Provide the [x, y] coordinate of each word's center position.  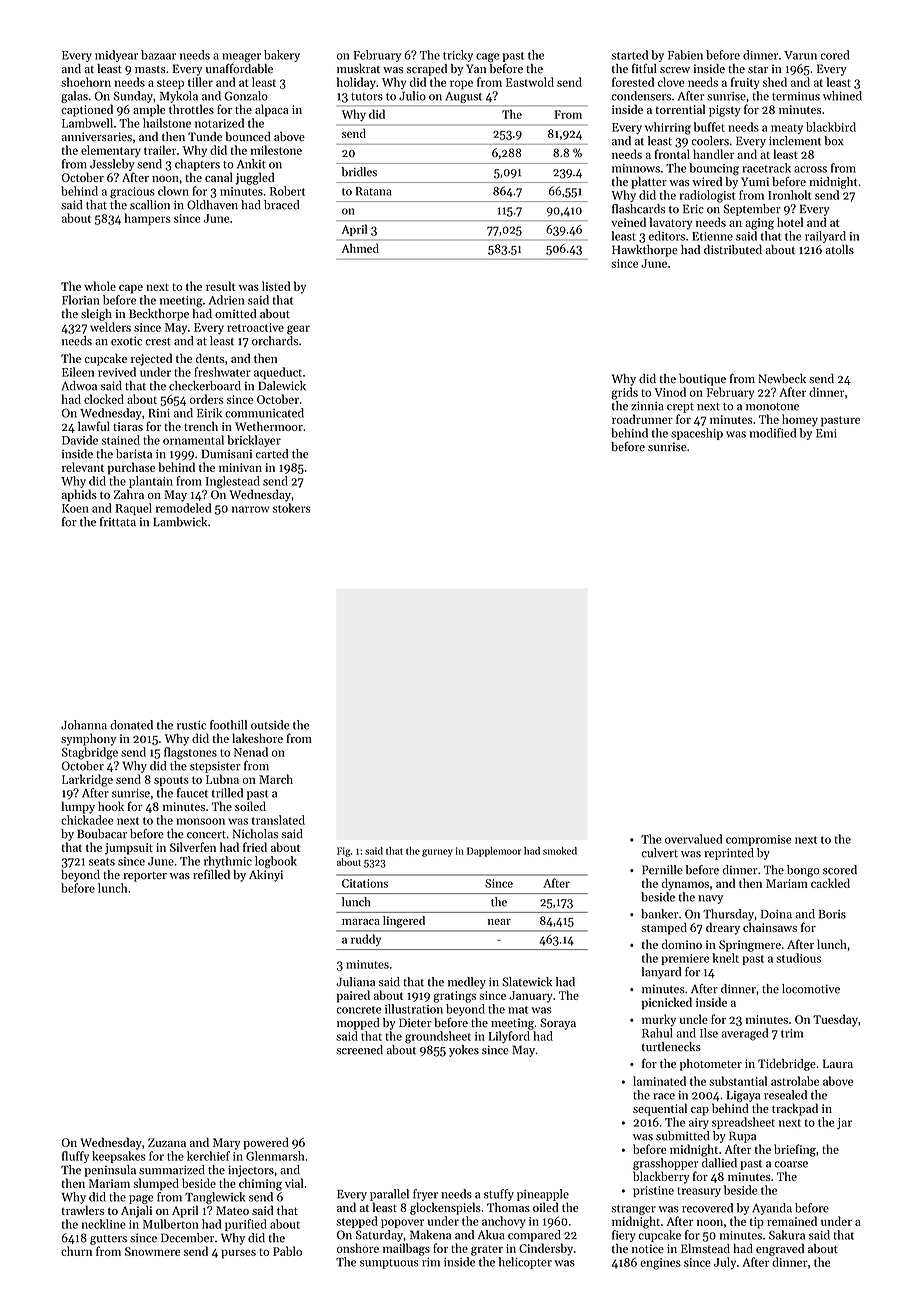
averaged [744, 1034]
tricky [458, 56]
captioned [87, 110]
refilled [211, 874]
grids [624, 393]
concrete [358, 1010]
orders [207, 399]
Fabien [685, 55]
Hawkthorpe [645, 251]
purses [238, 1254]
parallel [389, 1195]
